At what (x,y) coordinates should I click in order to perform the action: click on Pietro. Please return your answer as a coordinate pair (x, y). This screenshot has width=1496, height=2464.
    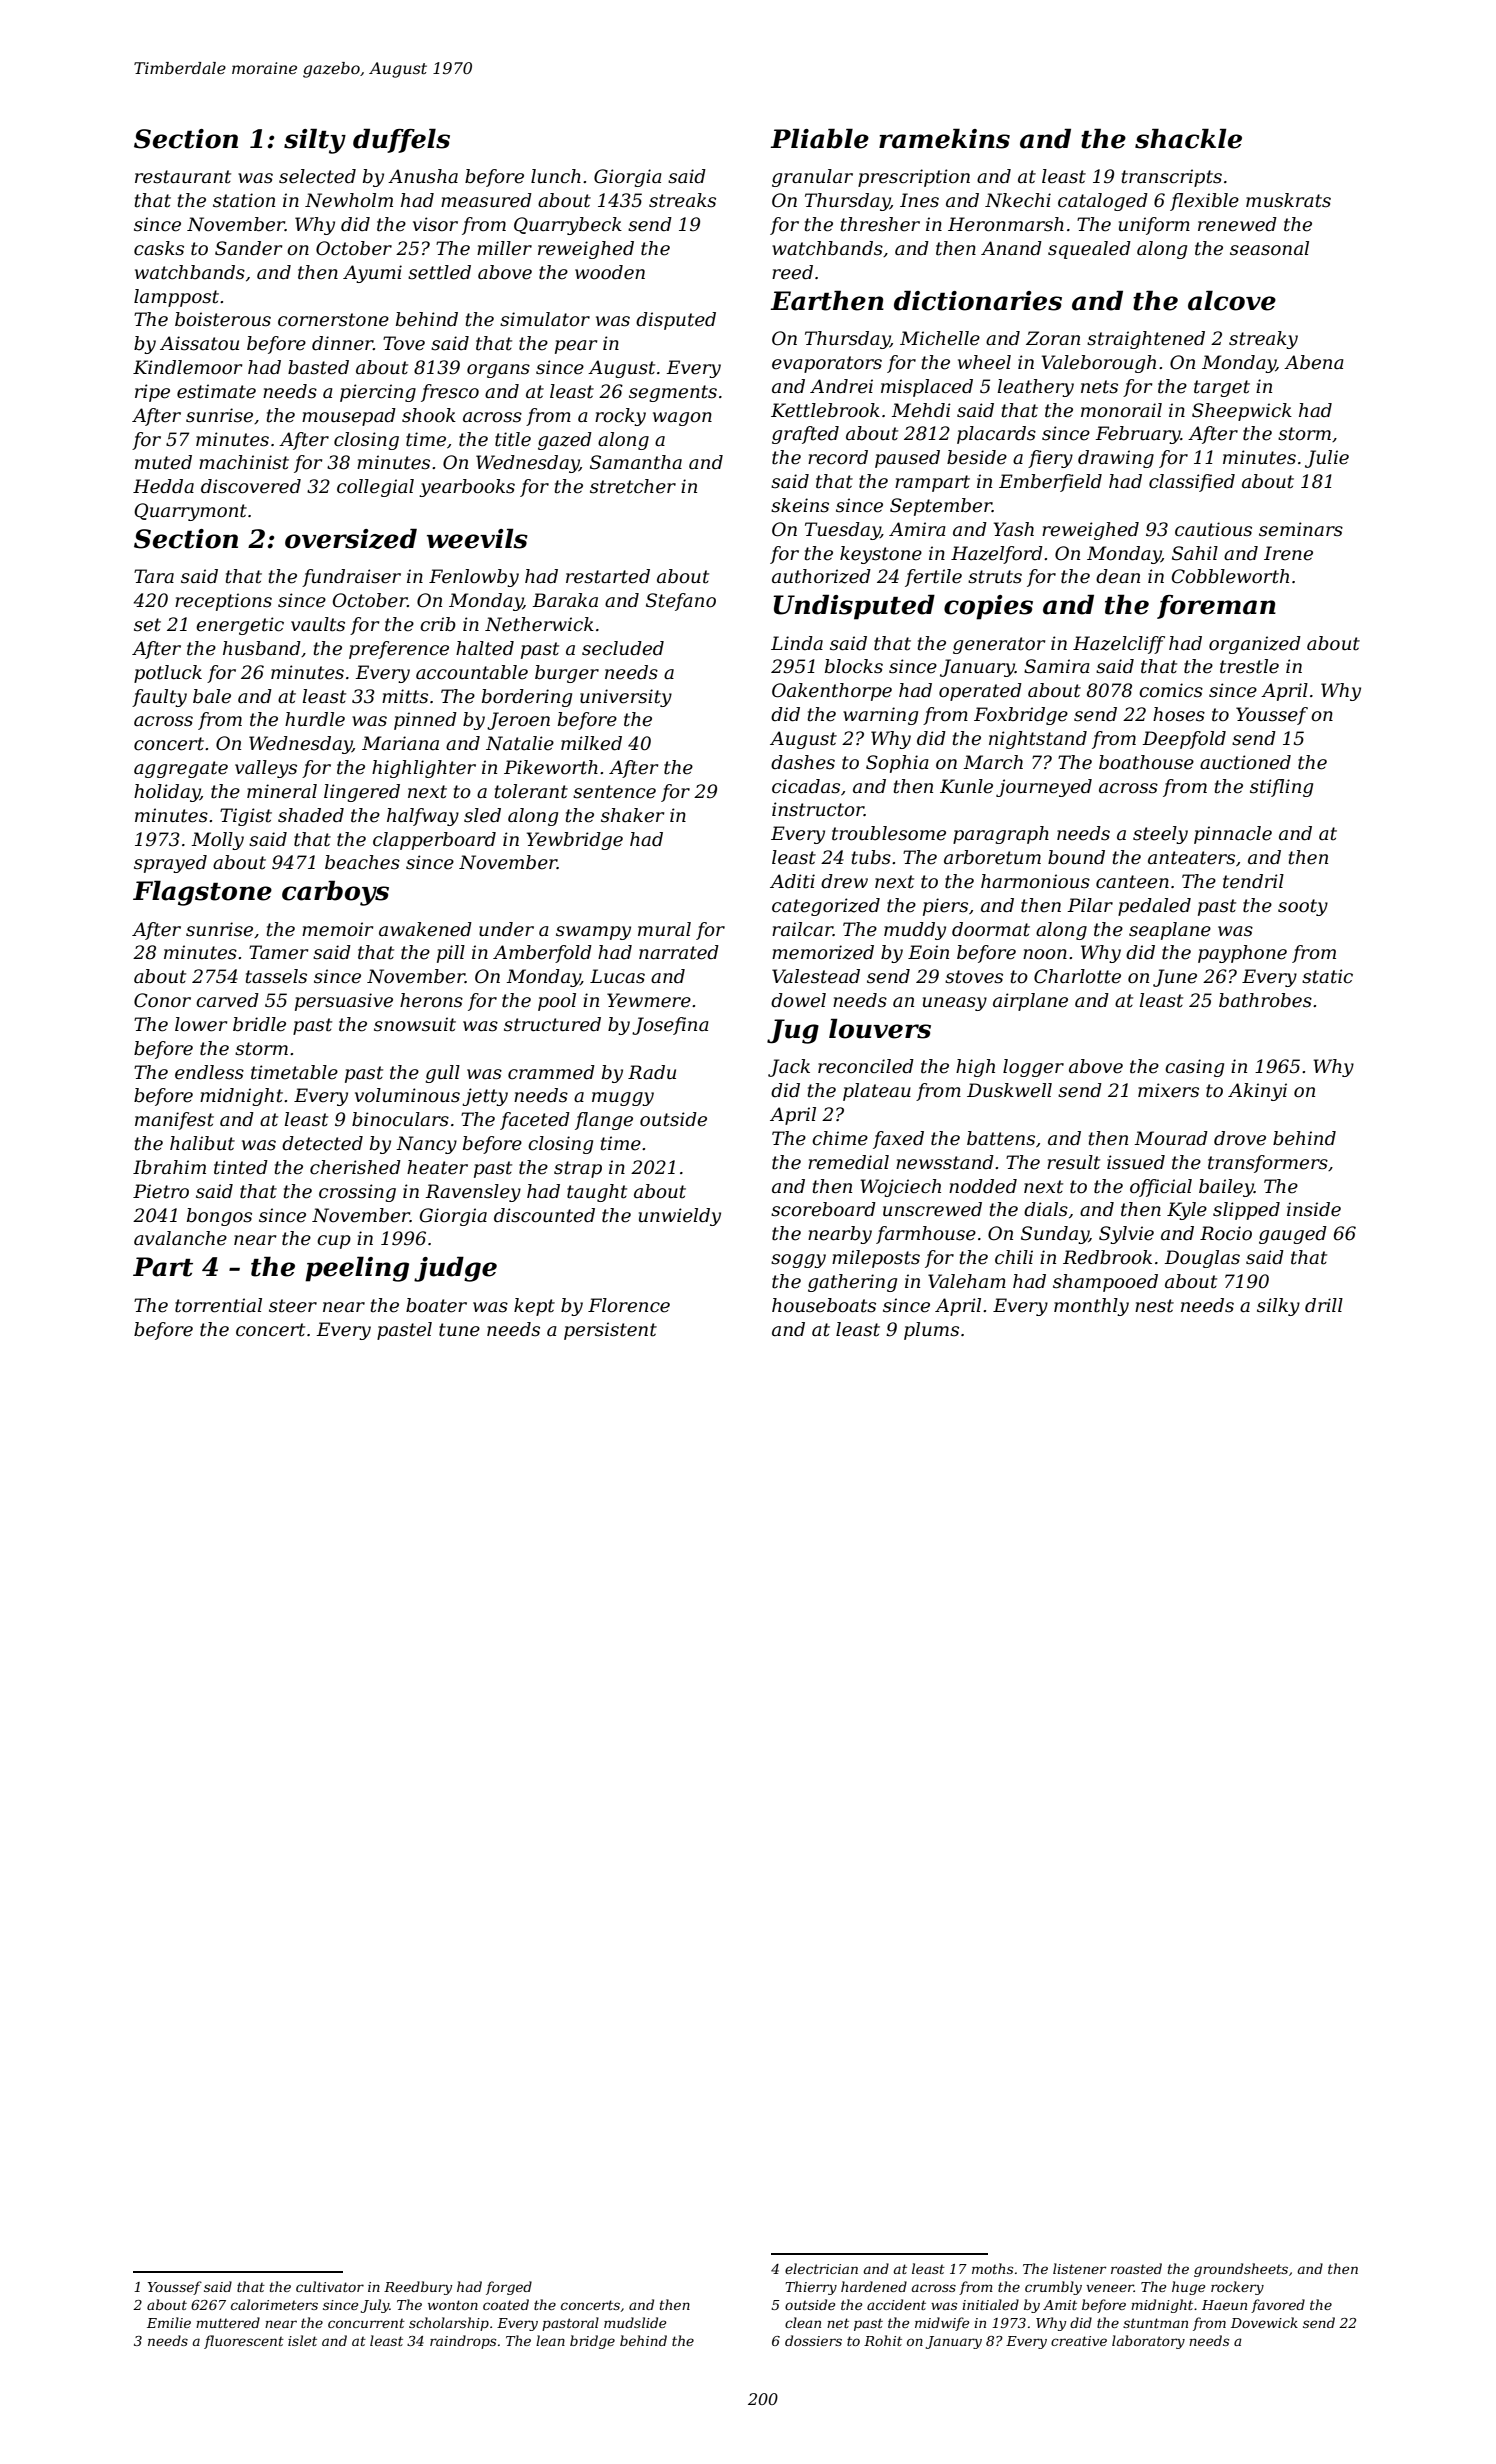
    Looking at the image, I should click on (161, 1191).
